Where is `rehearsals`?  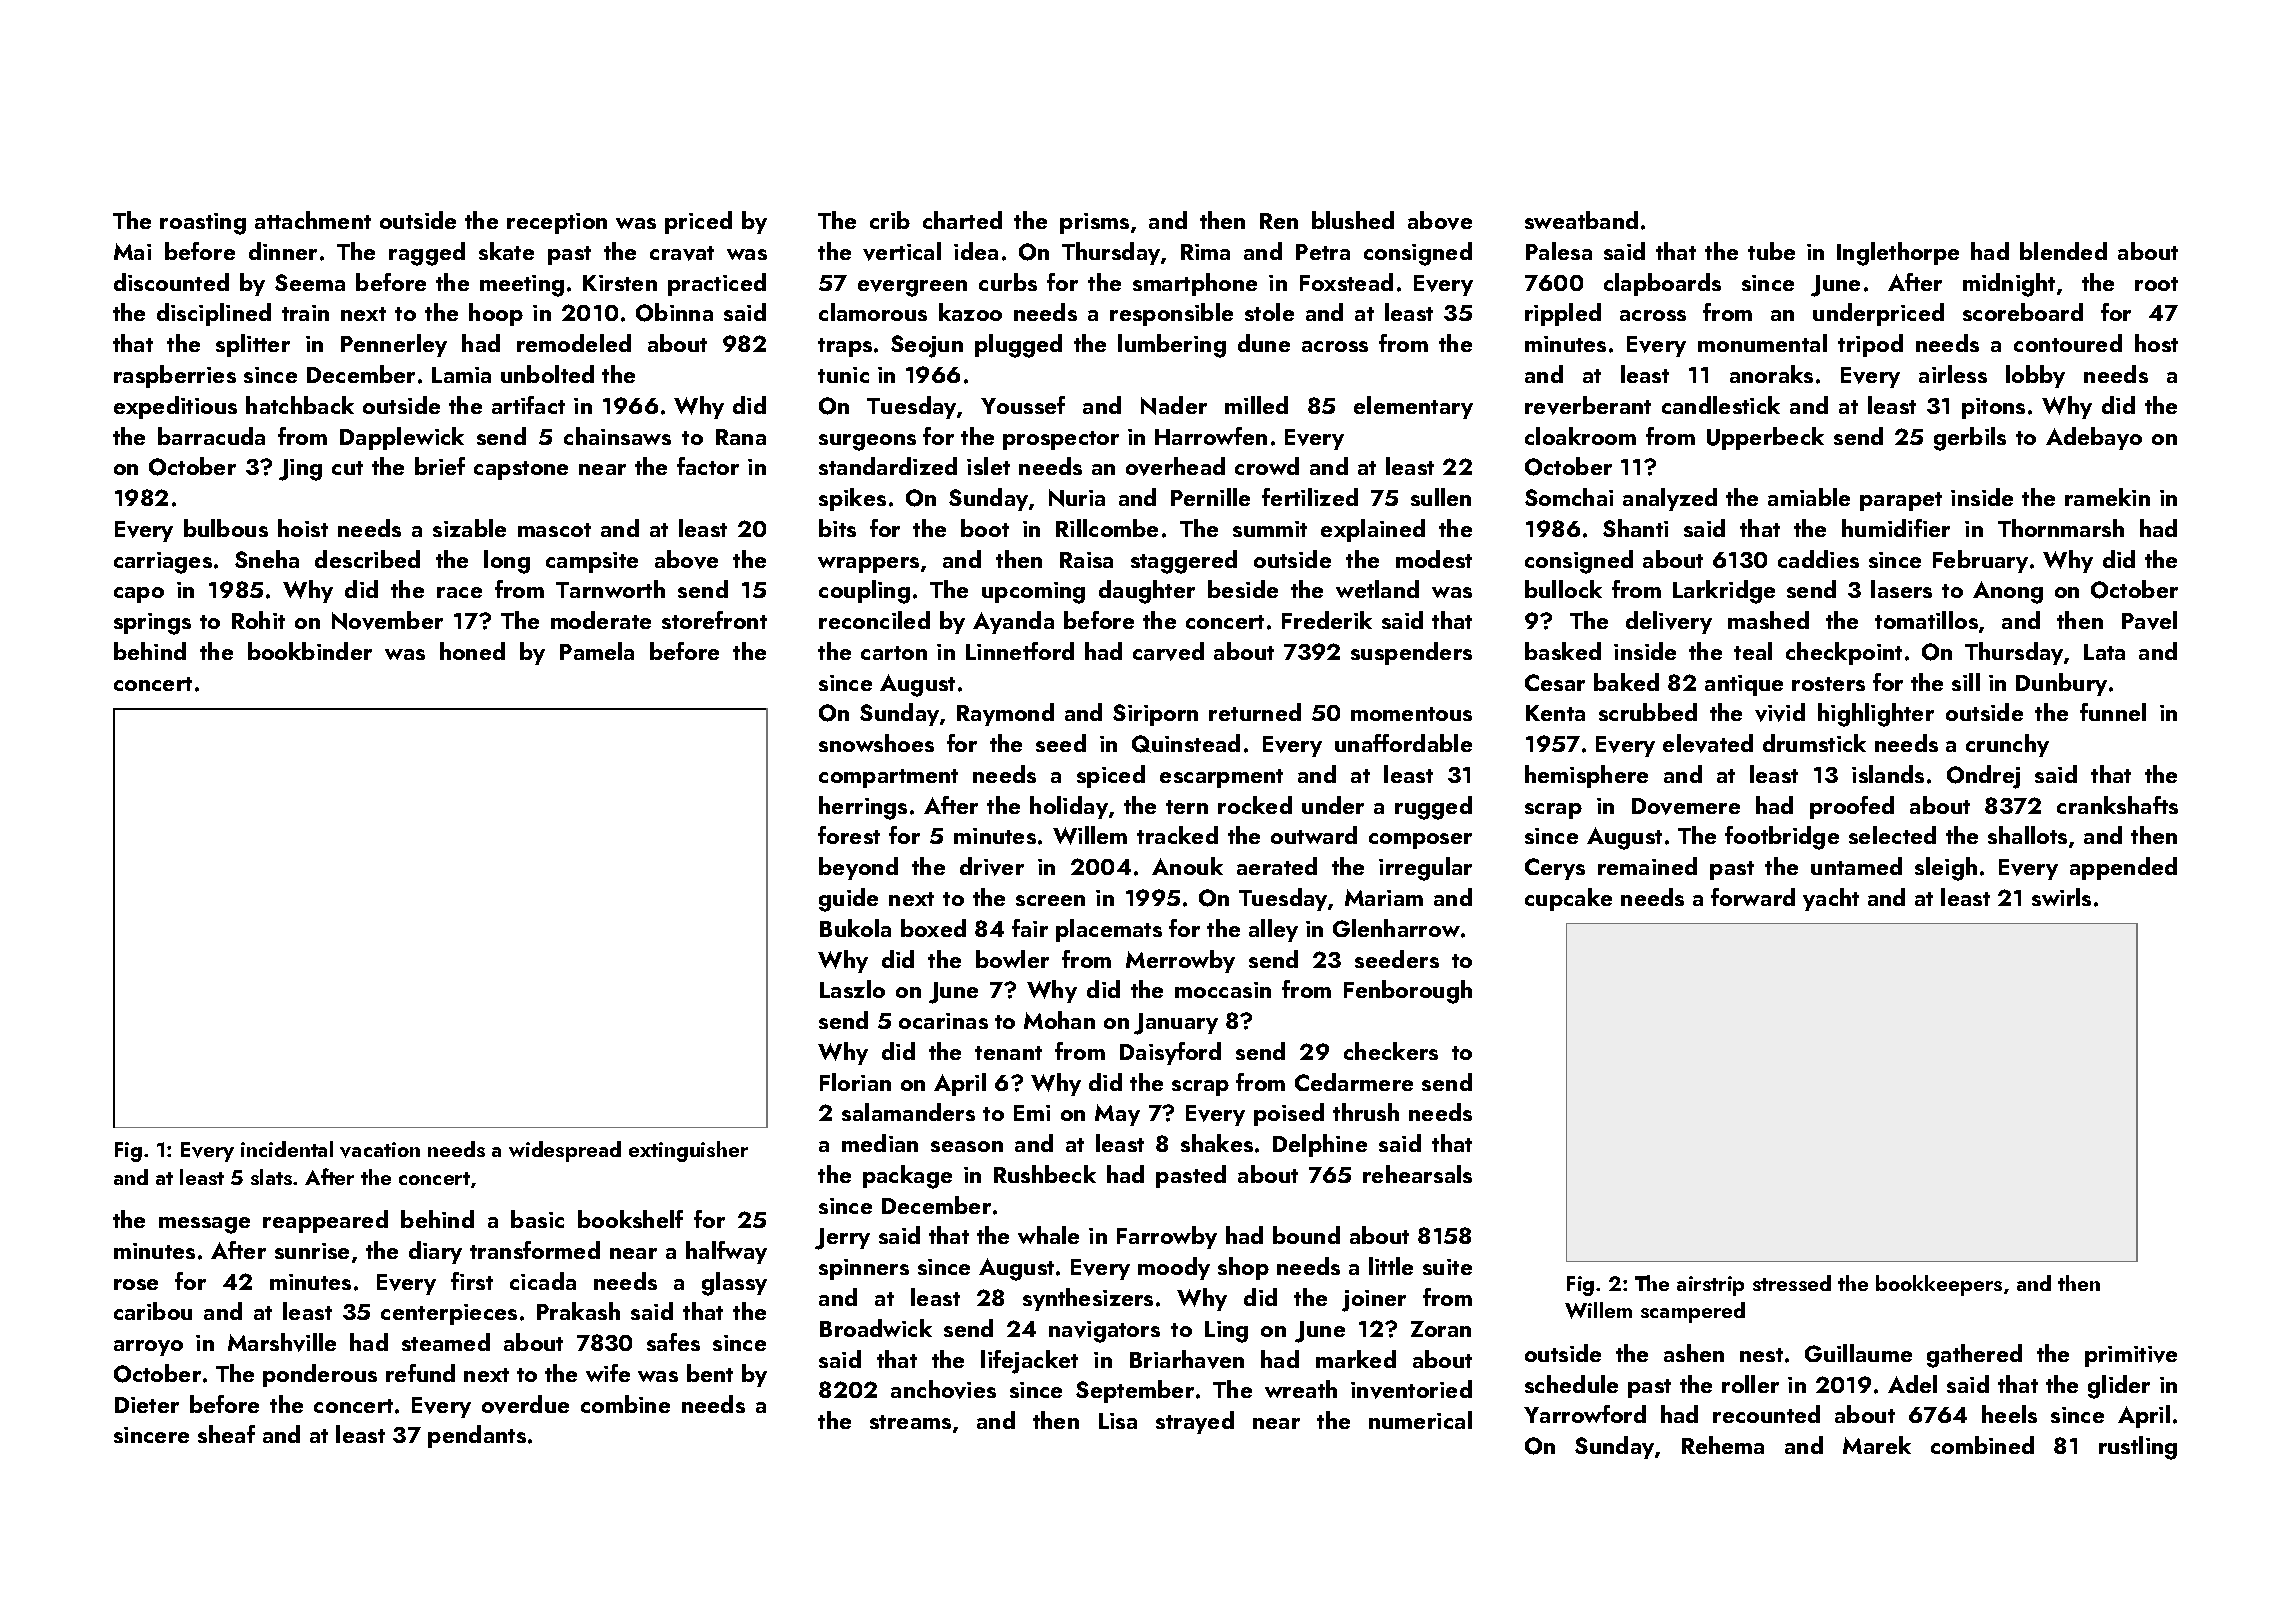
rehearsals is located at coordinates (1417, 1174).
